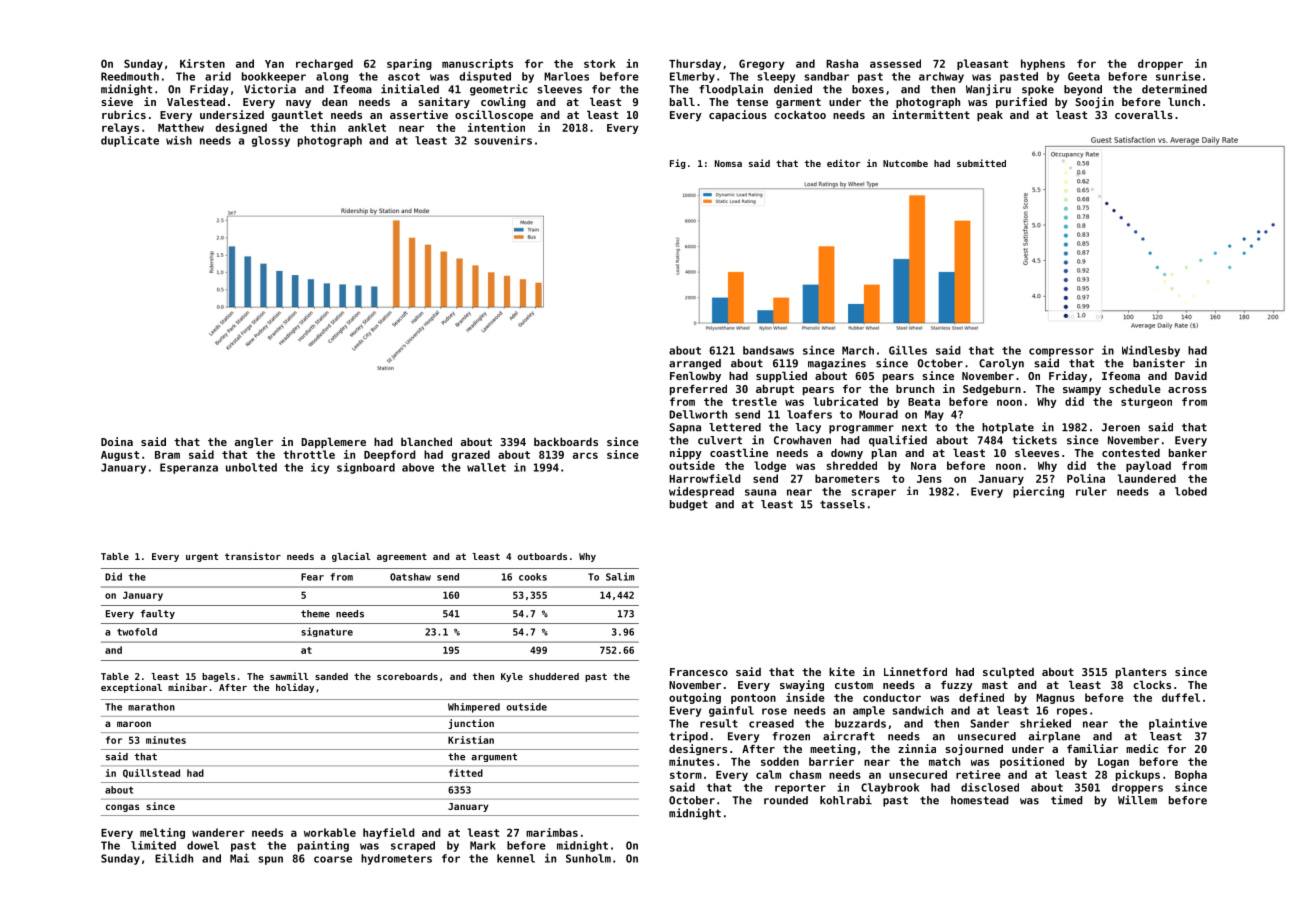 The image size is (1308, 924). I want to click on homestead, so click(980, 800).
